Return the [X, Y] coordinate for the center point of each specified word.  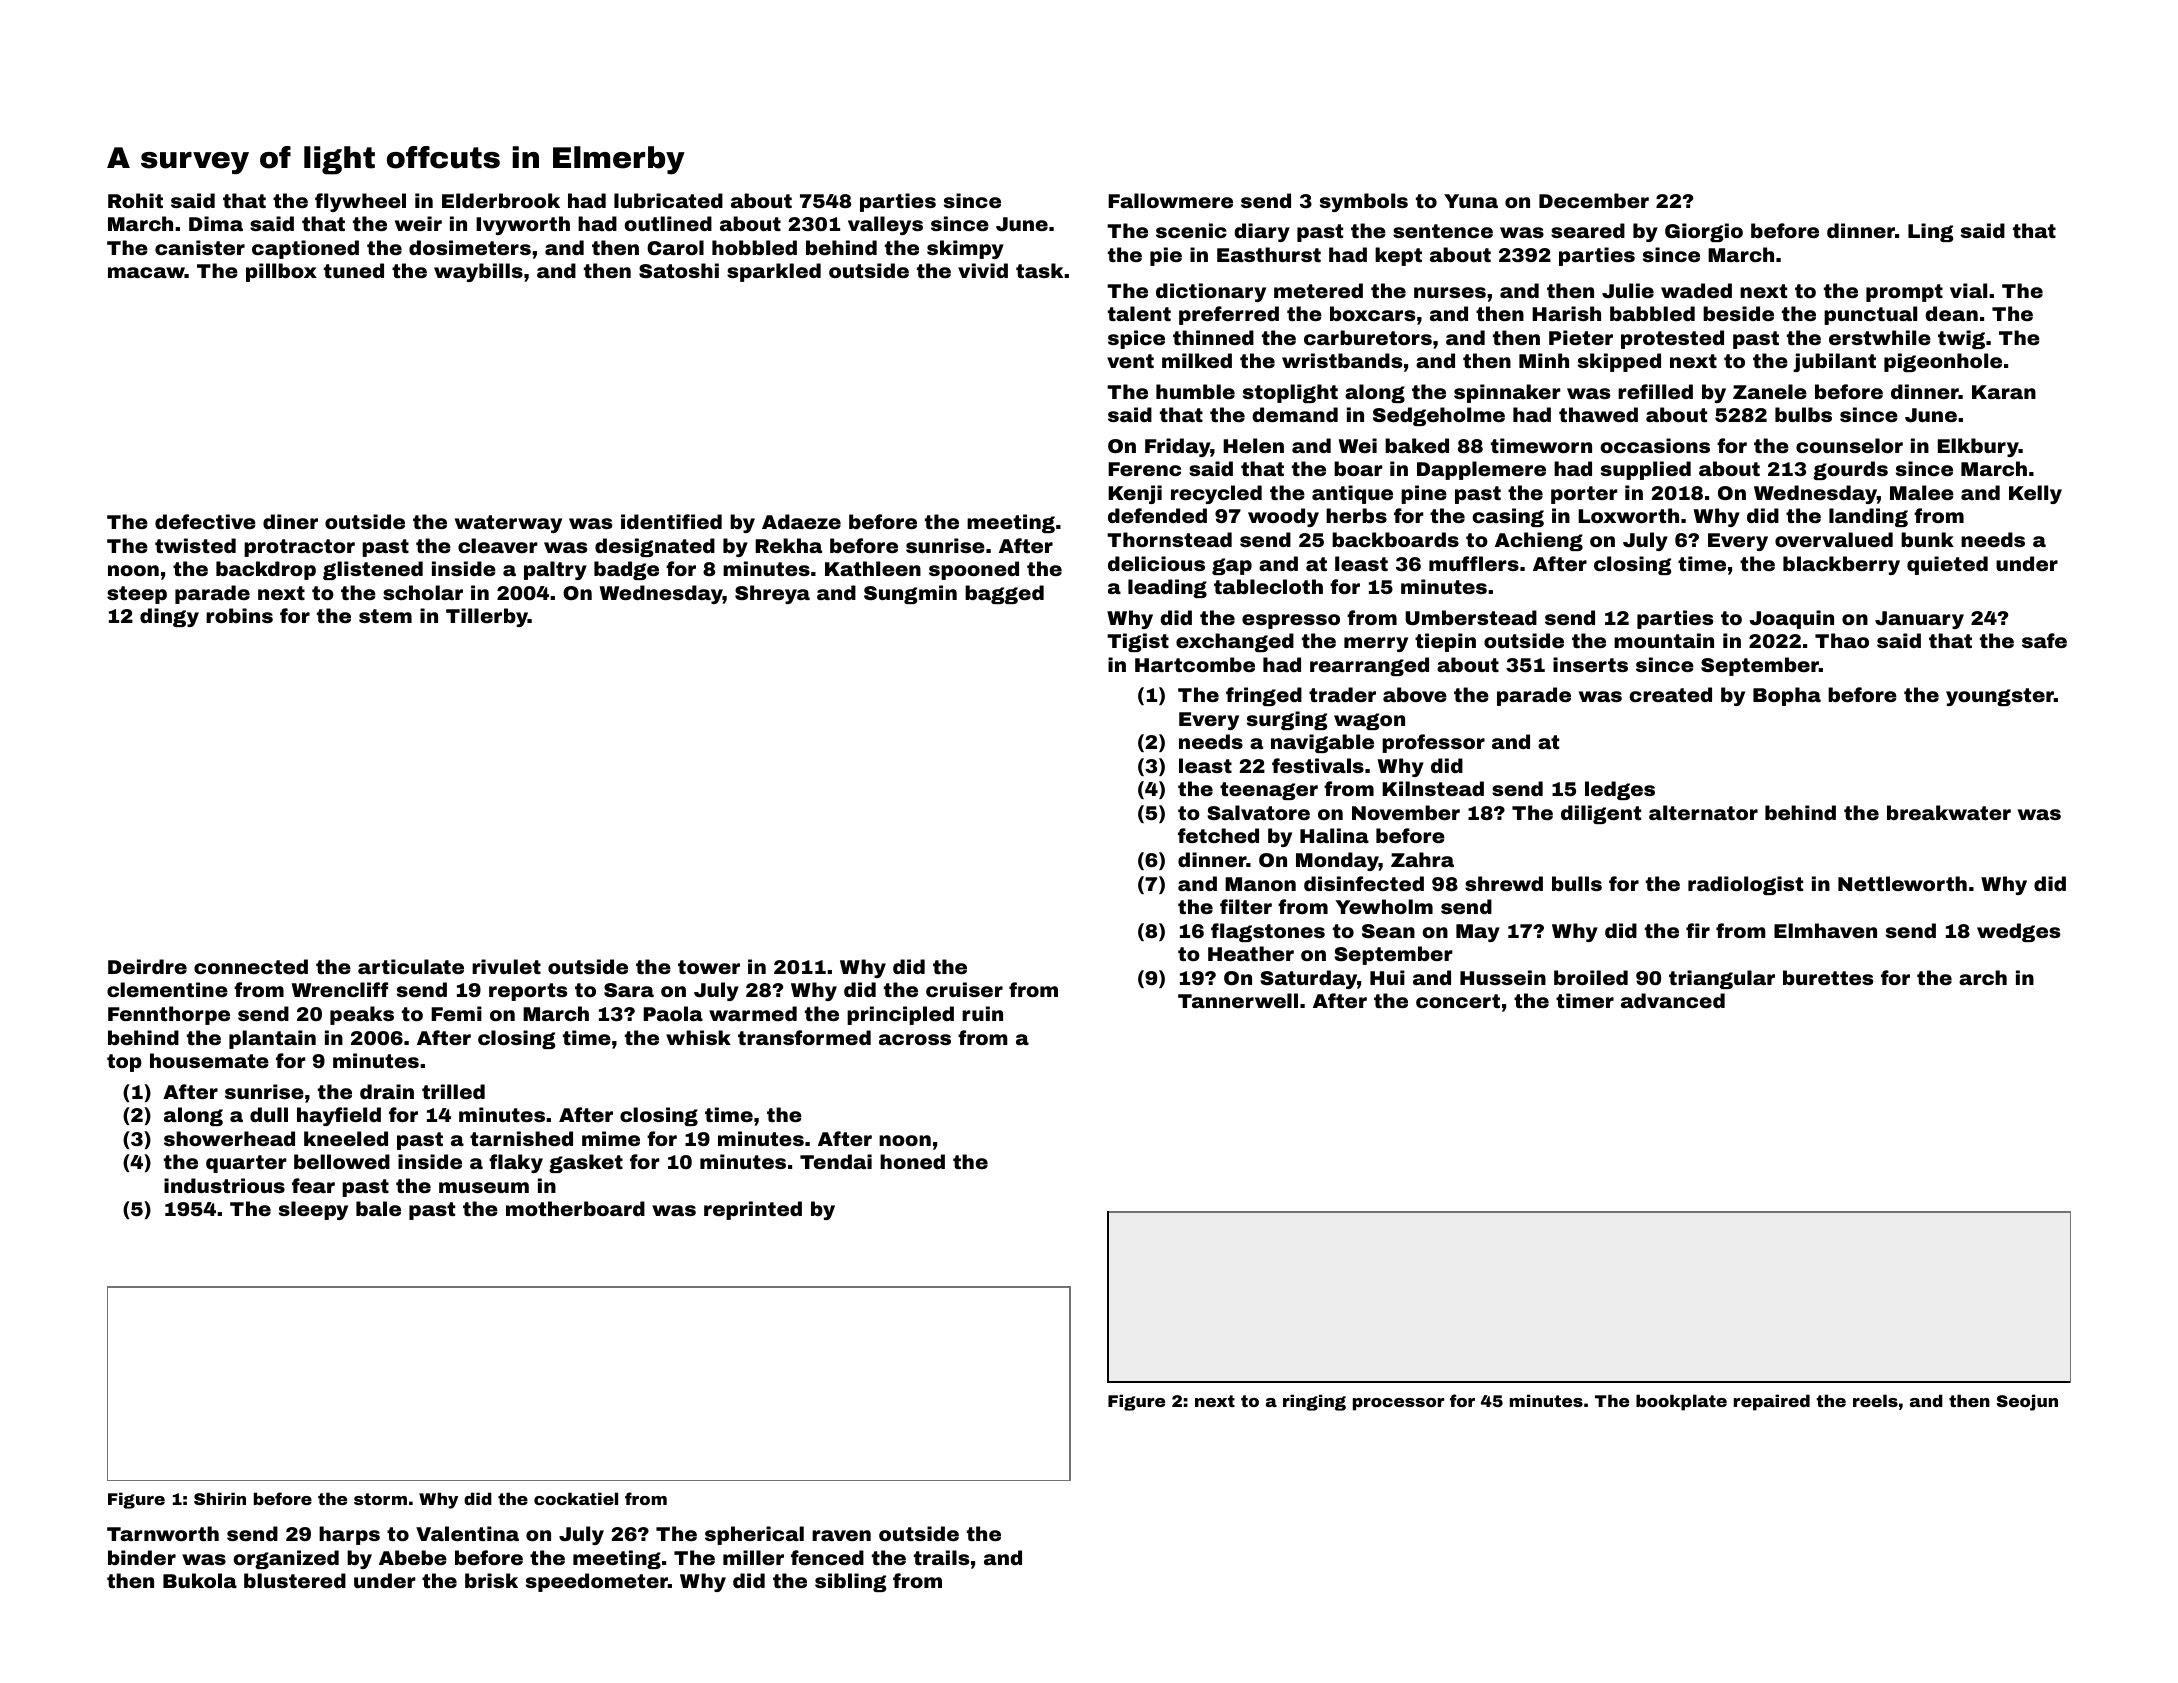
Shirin [220, 1498]
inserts [1590, 664]
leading [1167, 588]
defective [205, 521]
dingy [169, 617]
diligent [1601, 814]
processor [1398, 1404]
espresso [1291, 621]
